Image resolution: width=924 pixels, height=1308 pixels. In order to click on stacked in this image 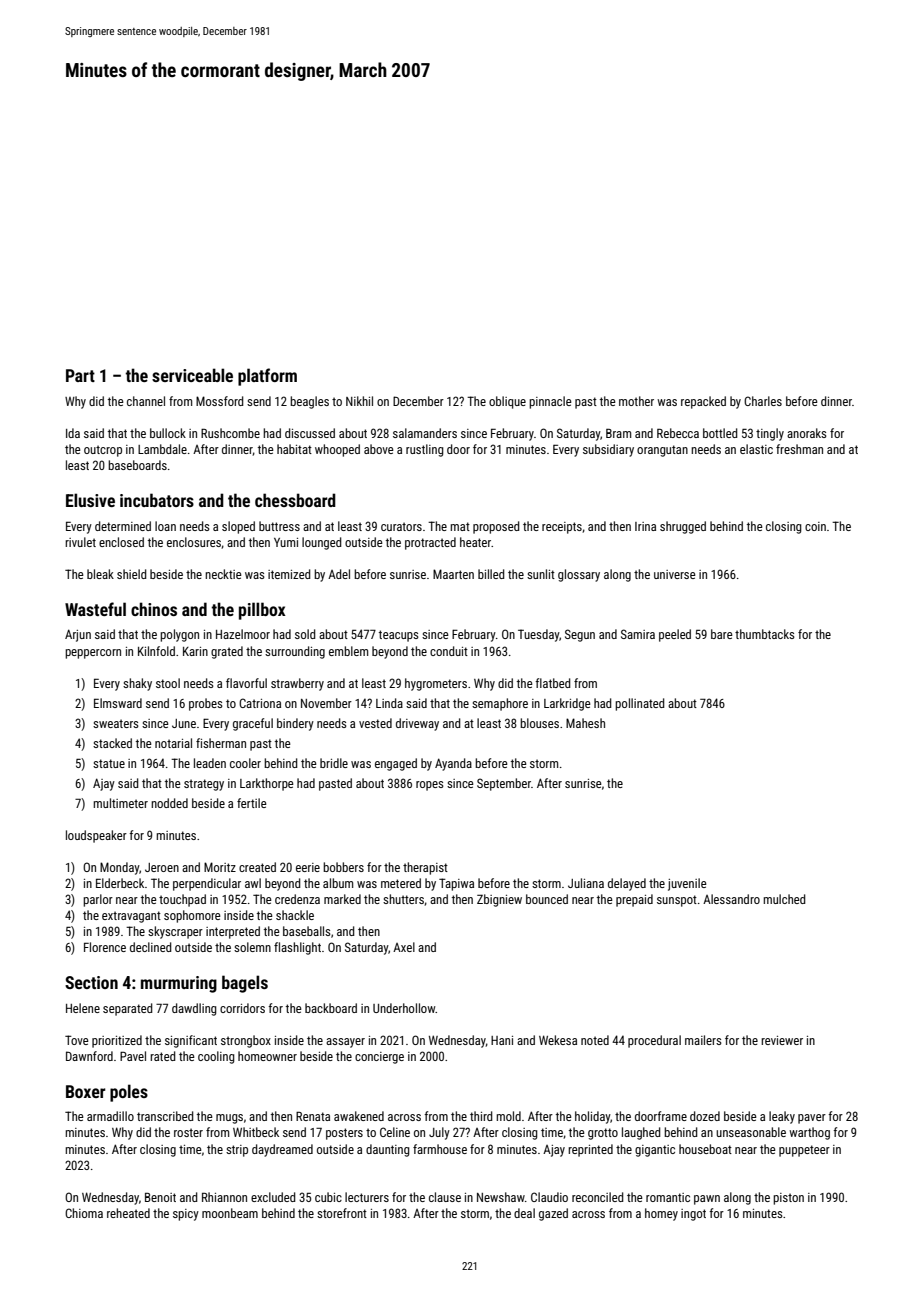, I will do `click(112, 743)`.
